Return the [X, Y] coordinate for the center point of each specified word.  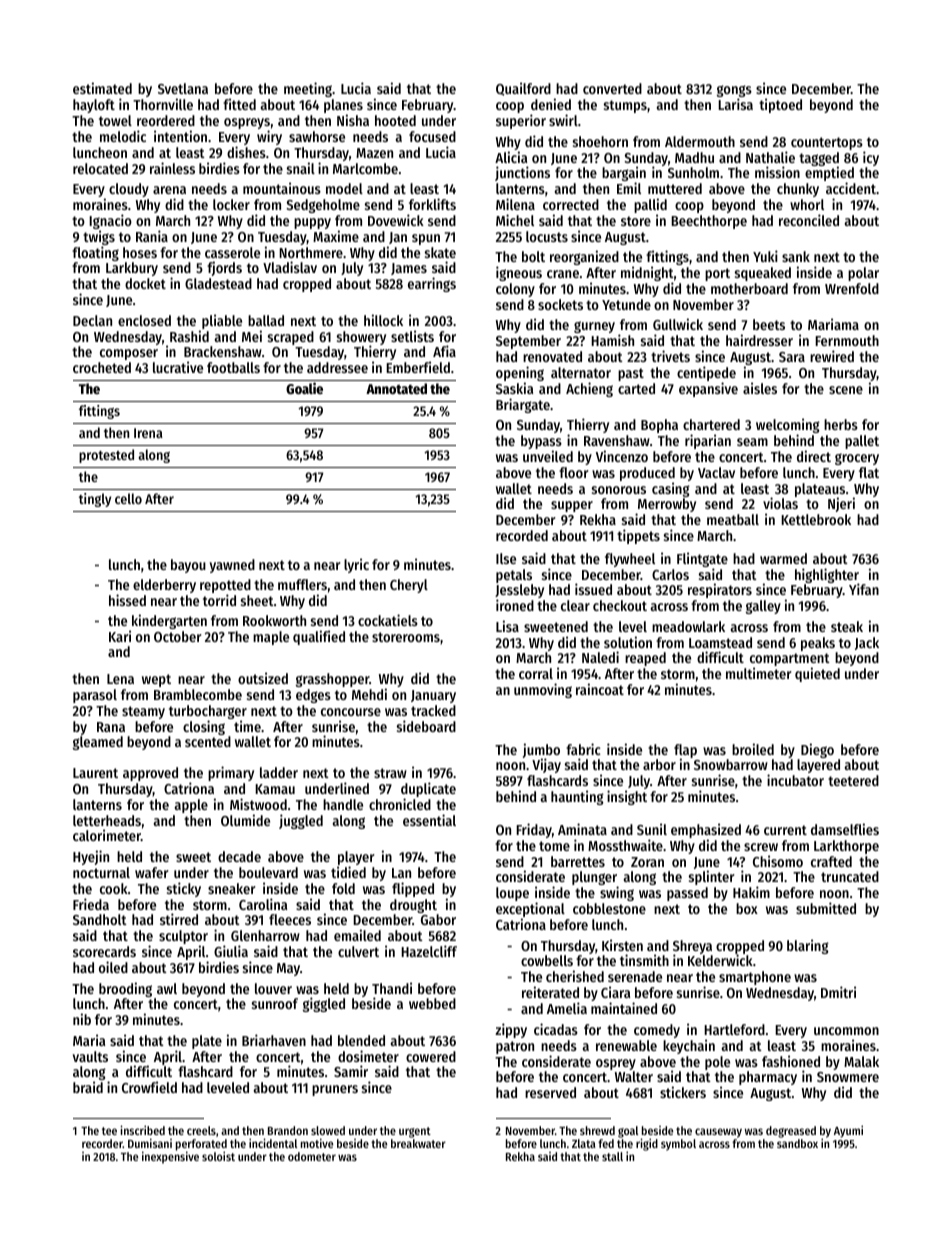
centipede [706, 373]
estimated [102, 88]
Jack [867, 643]
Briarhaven [274, 1040]
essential [429, 820]
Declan [92, 320]
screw [761, 847]
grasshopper [333, 680]
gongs [734, 92]
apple [191, 806]
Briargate [523, 405]
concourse [351, 712]
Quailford [523, 89]
